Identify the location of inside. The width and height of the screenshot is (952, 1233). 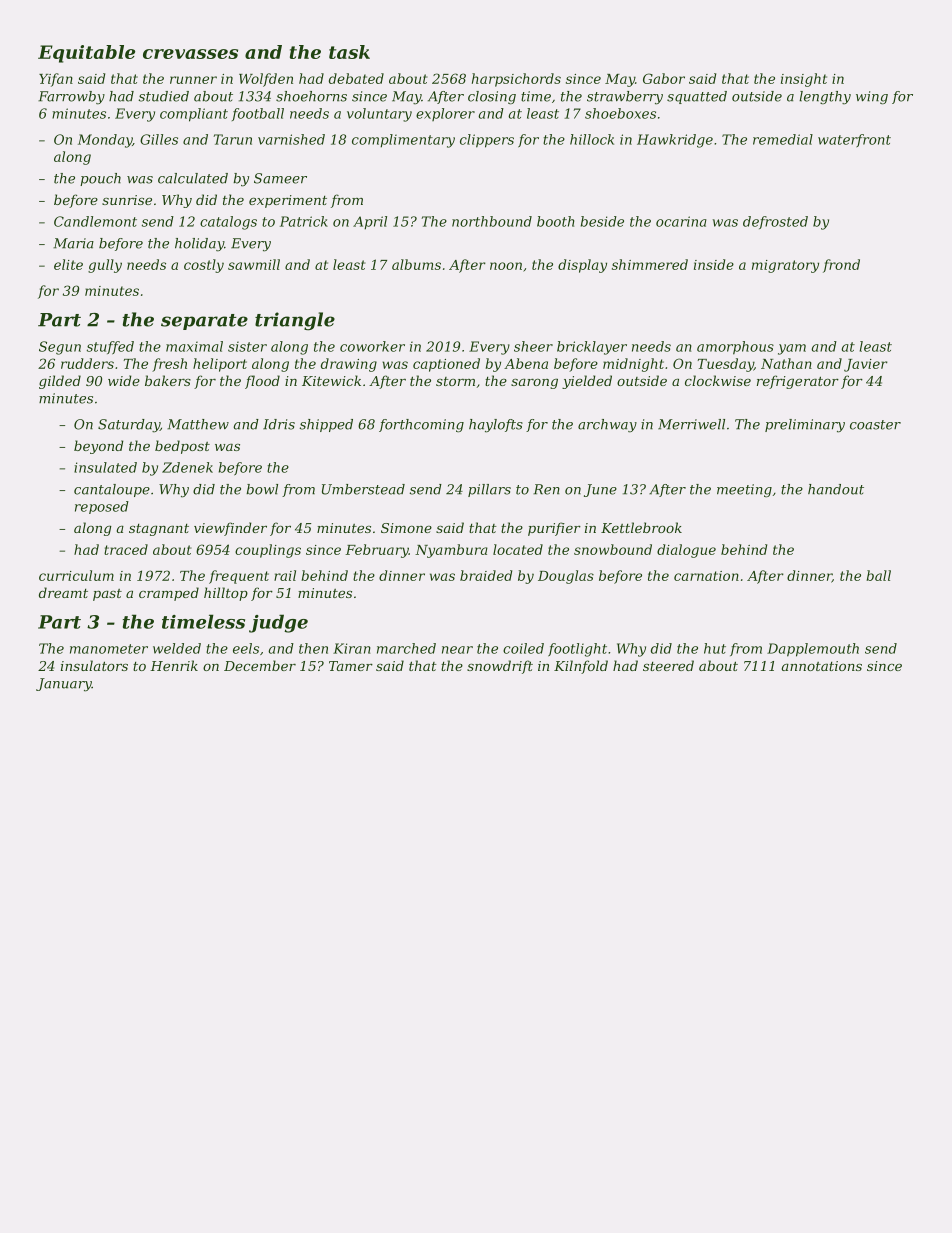
(714, 264).
